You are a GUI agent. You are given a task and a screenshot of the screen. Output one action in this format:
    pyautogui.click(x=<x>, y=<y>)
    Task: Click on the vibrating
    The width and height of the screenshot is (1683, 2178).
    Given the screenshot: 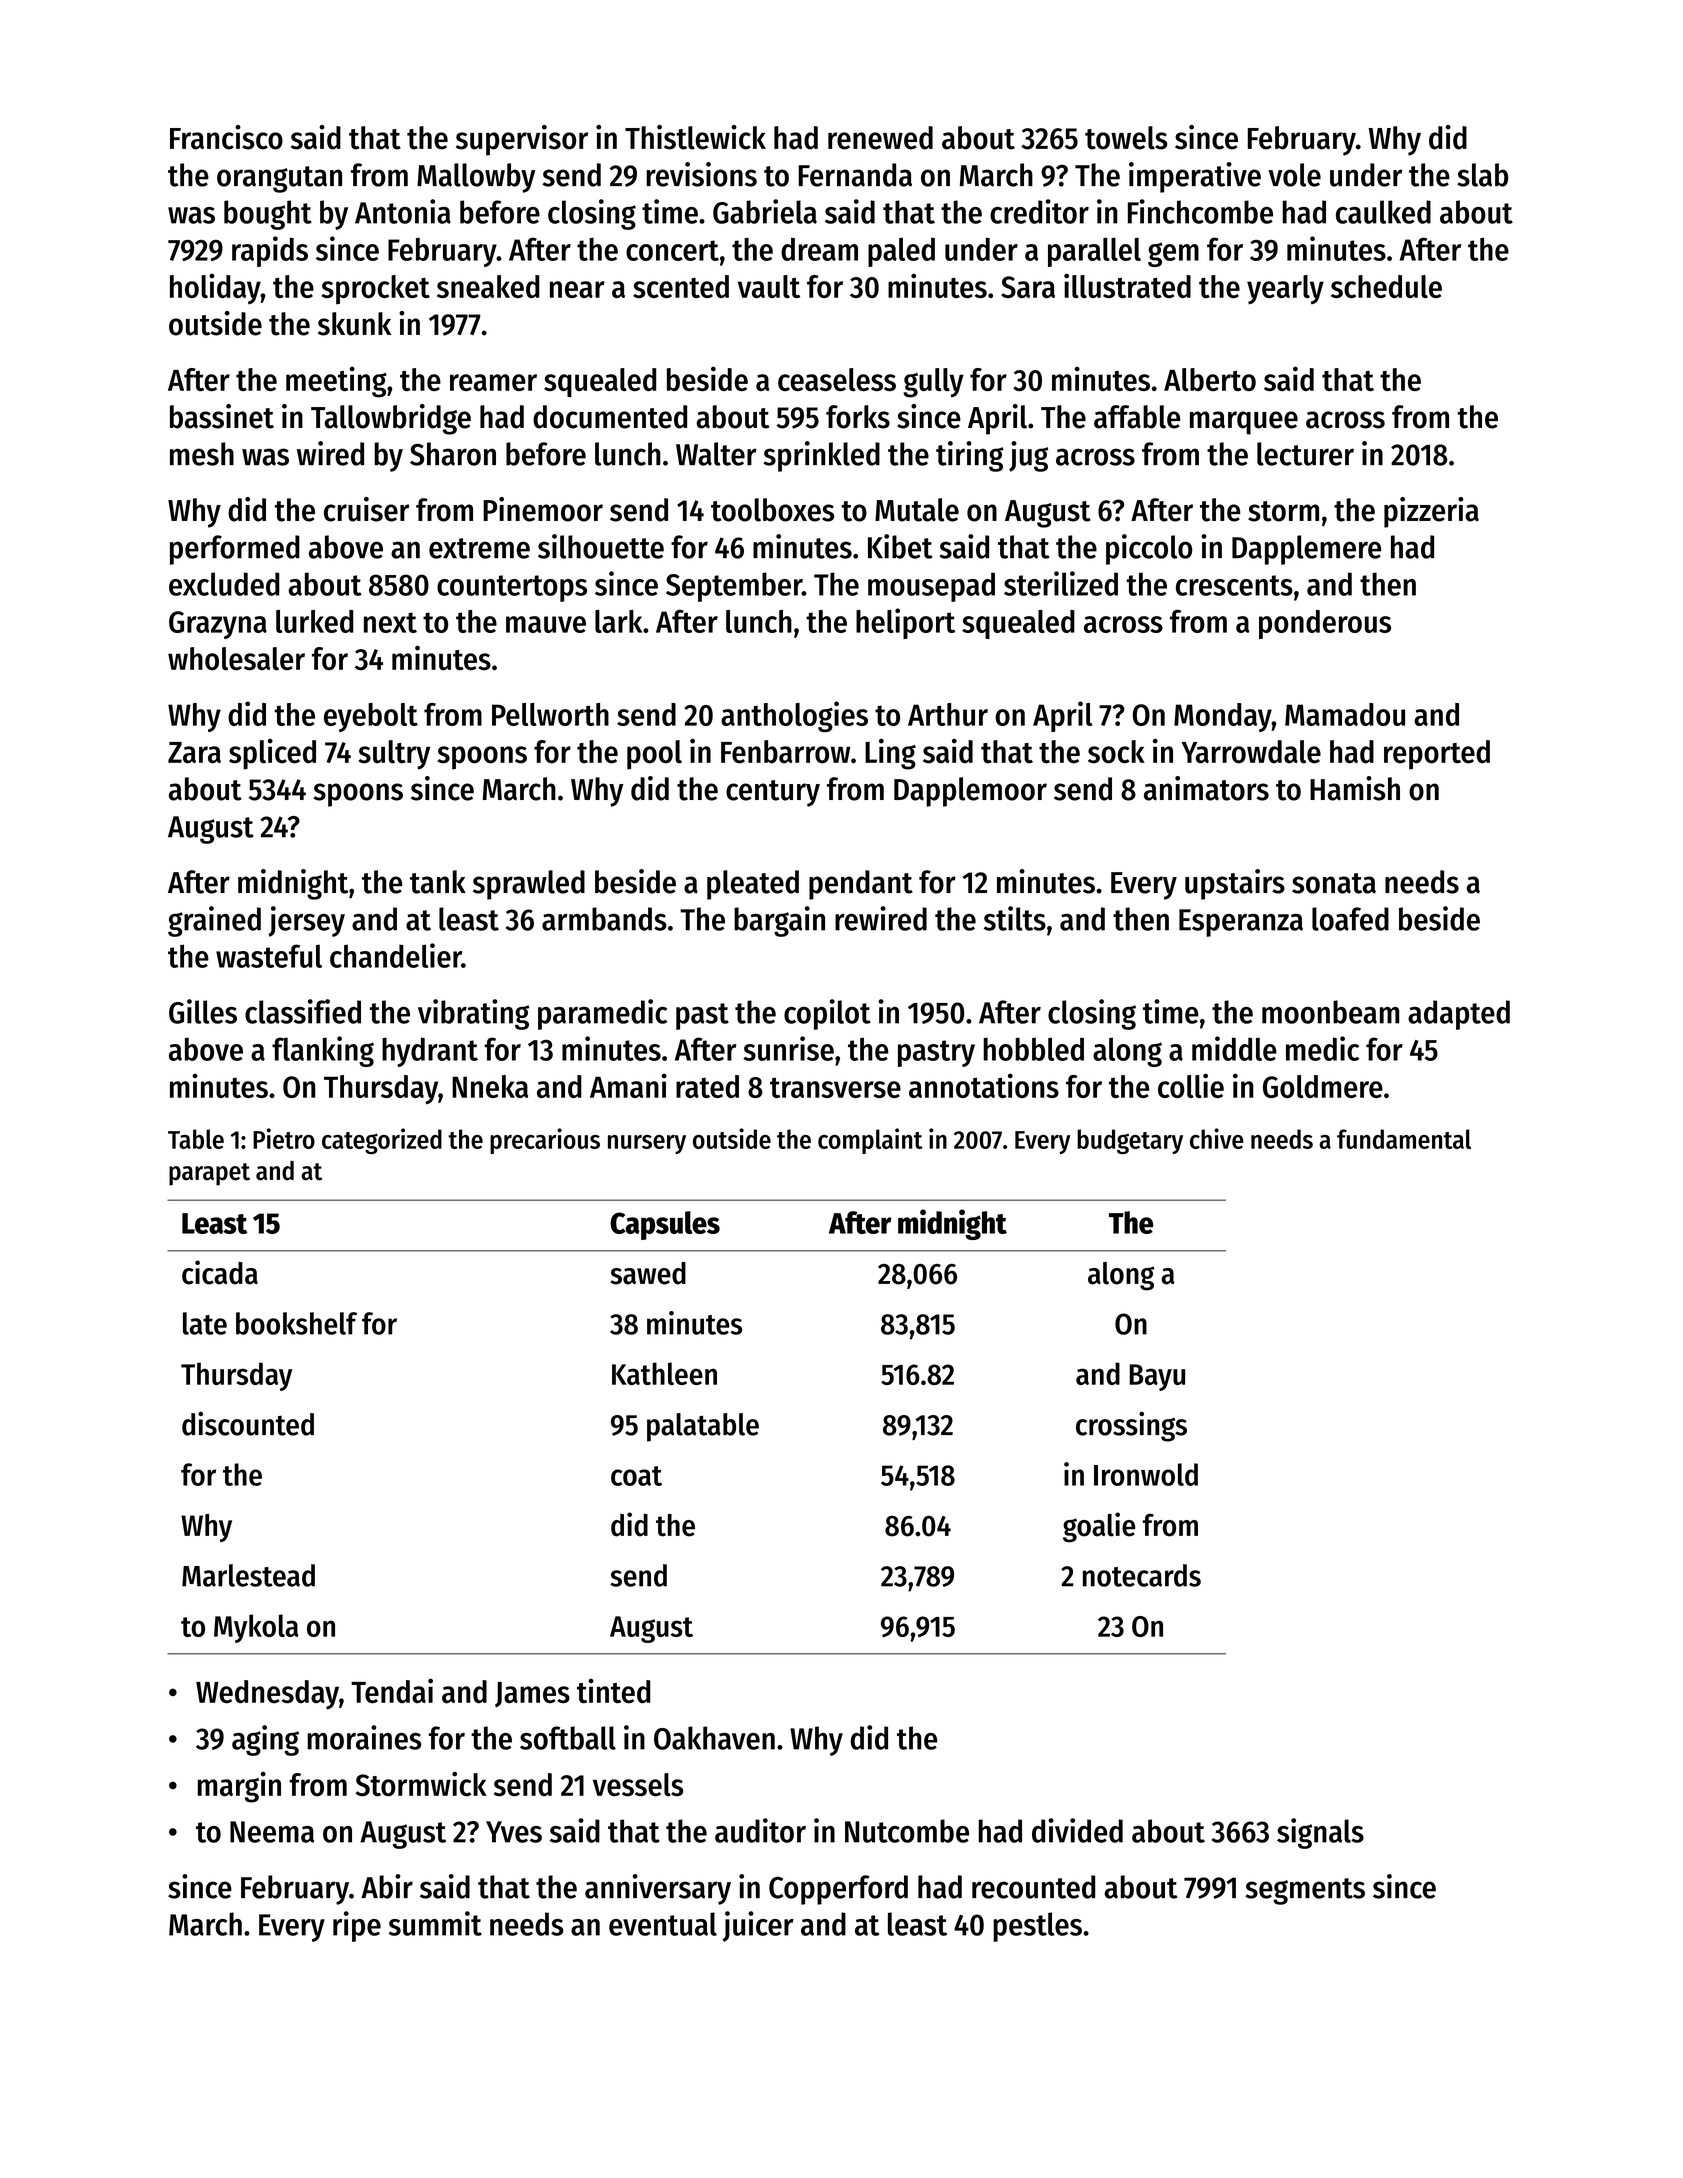 What is the action you would take?
    pyautogui.click(x=474, y=1014)
